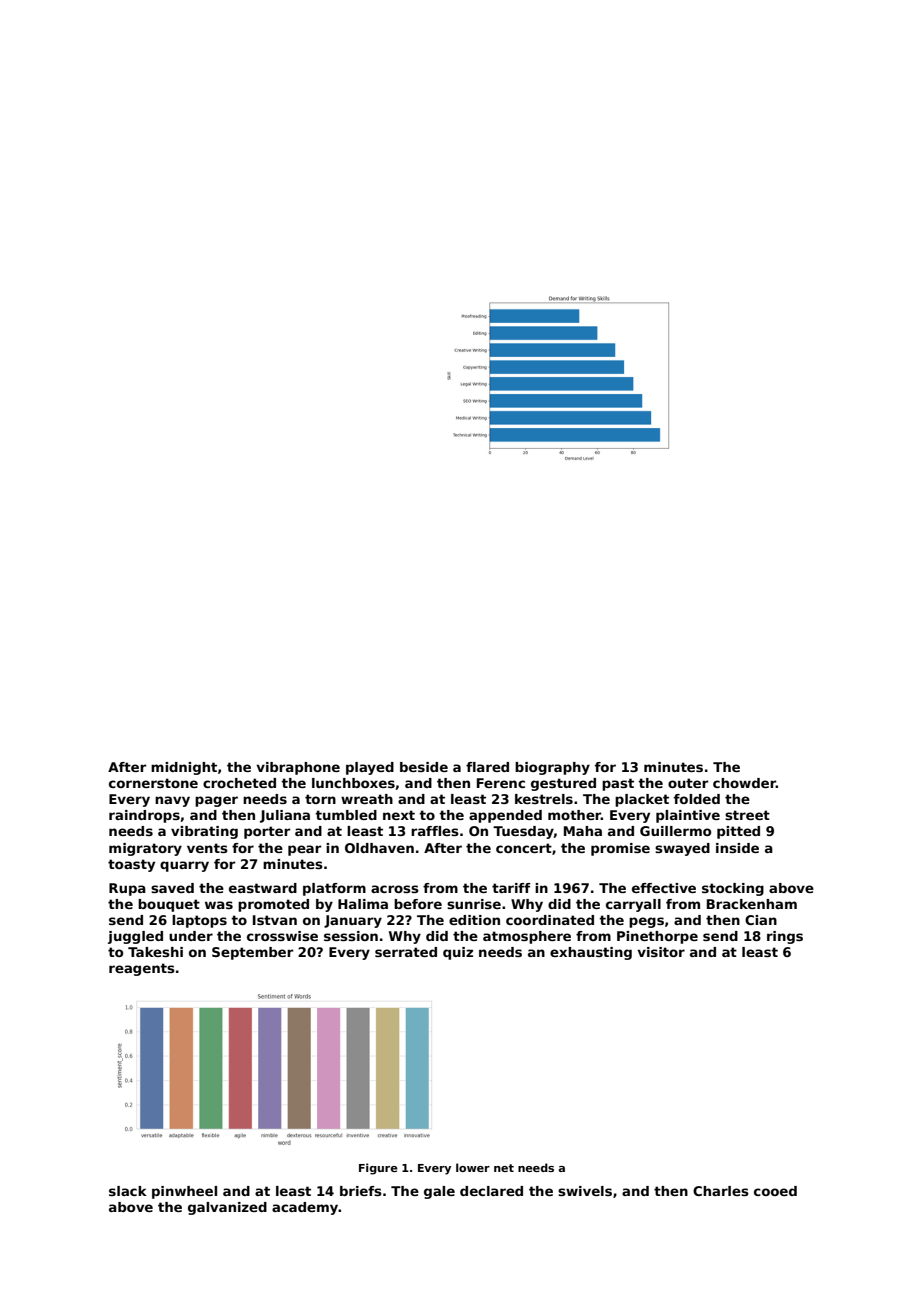 The height and width of the document is (1308, 924). Describe the element at coordinates (153, 783) in the document. I see `cornerstone` at that location.
